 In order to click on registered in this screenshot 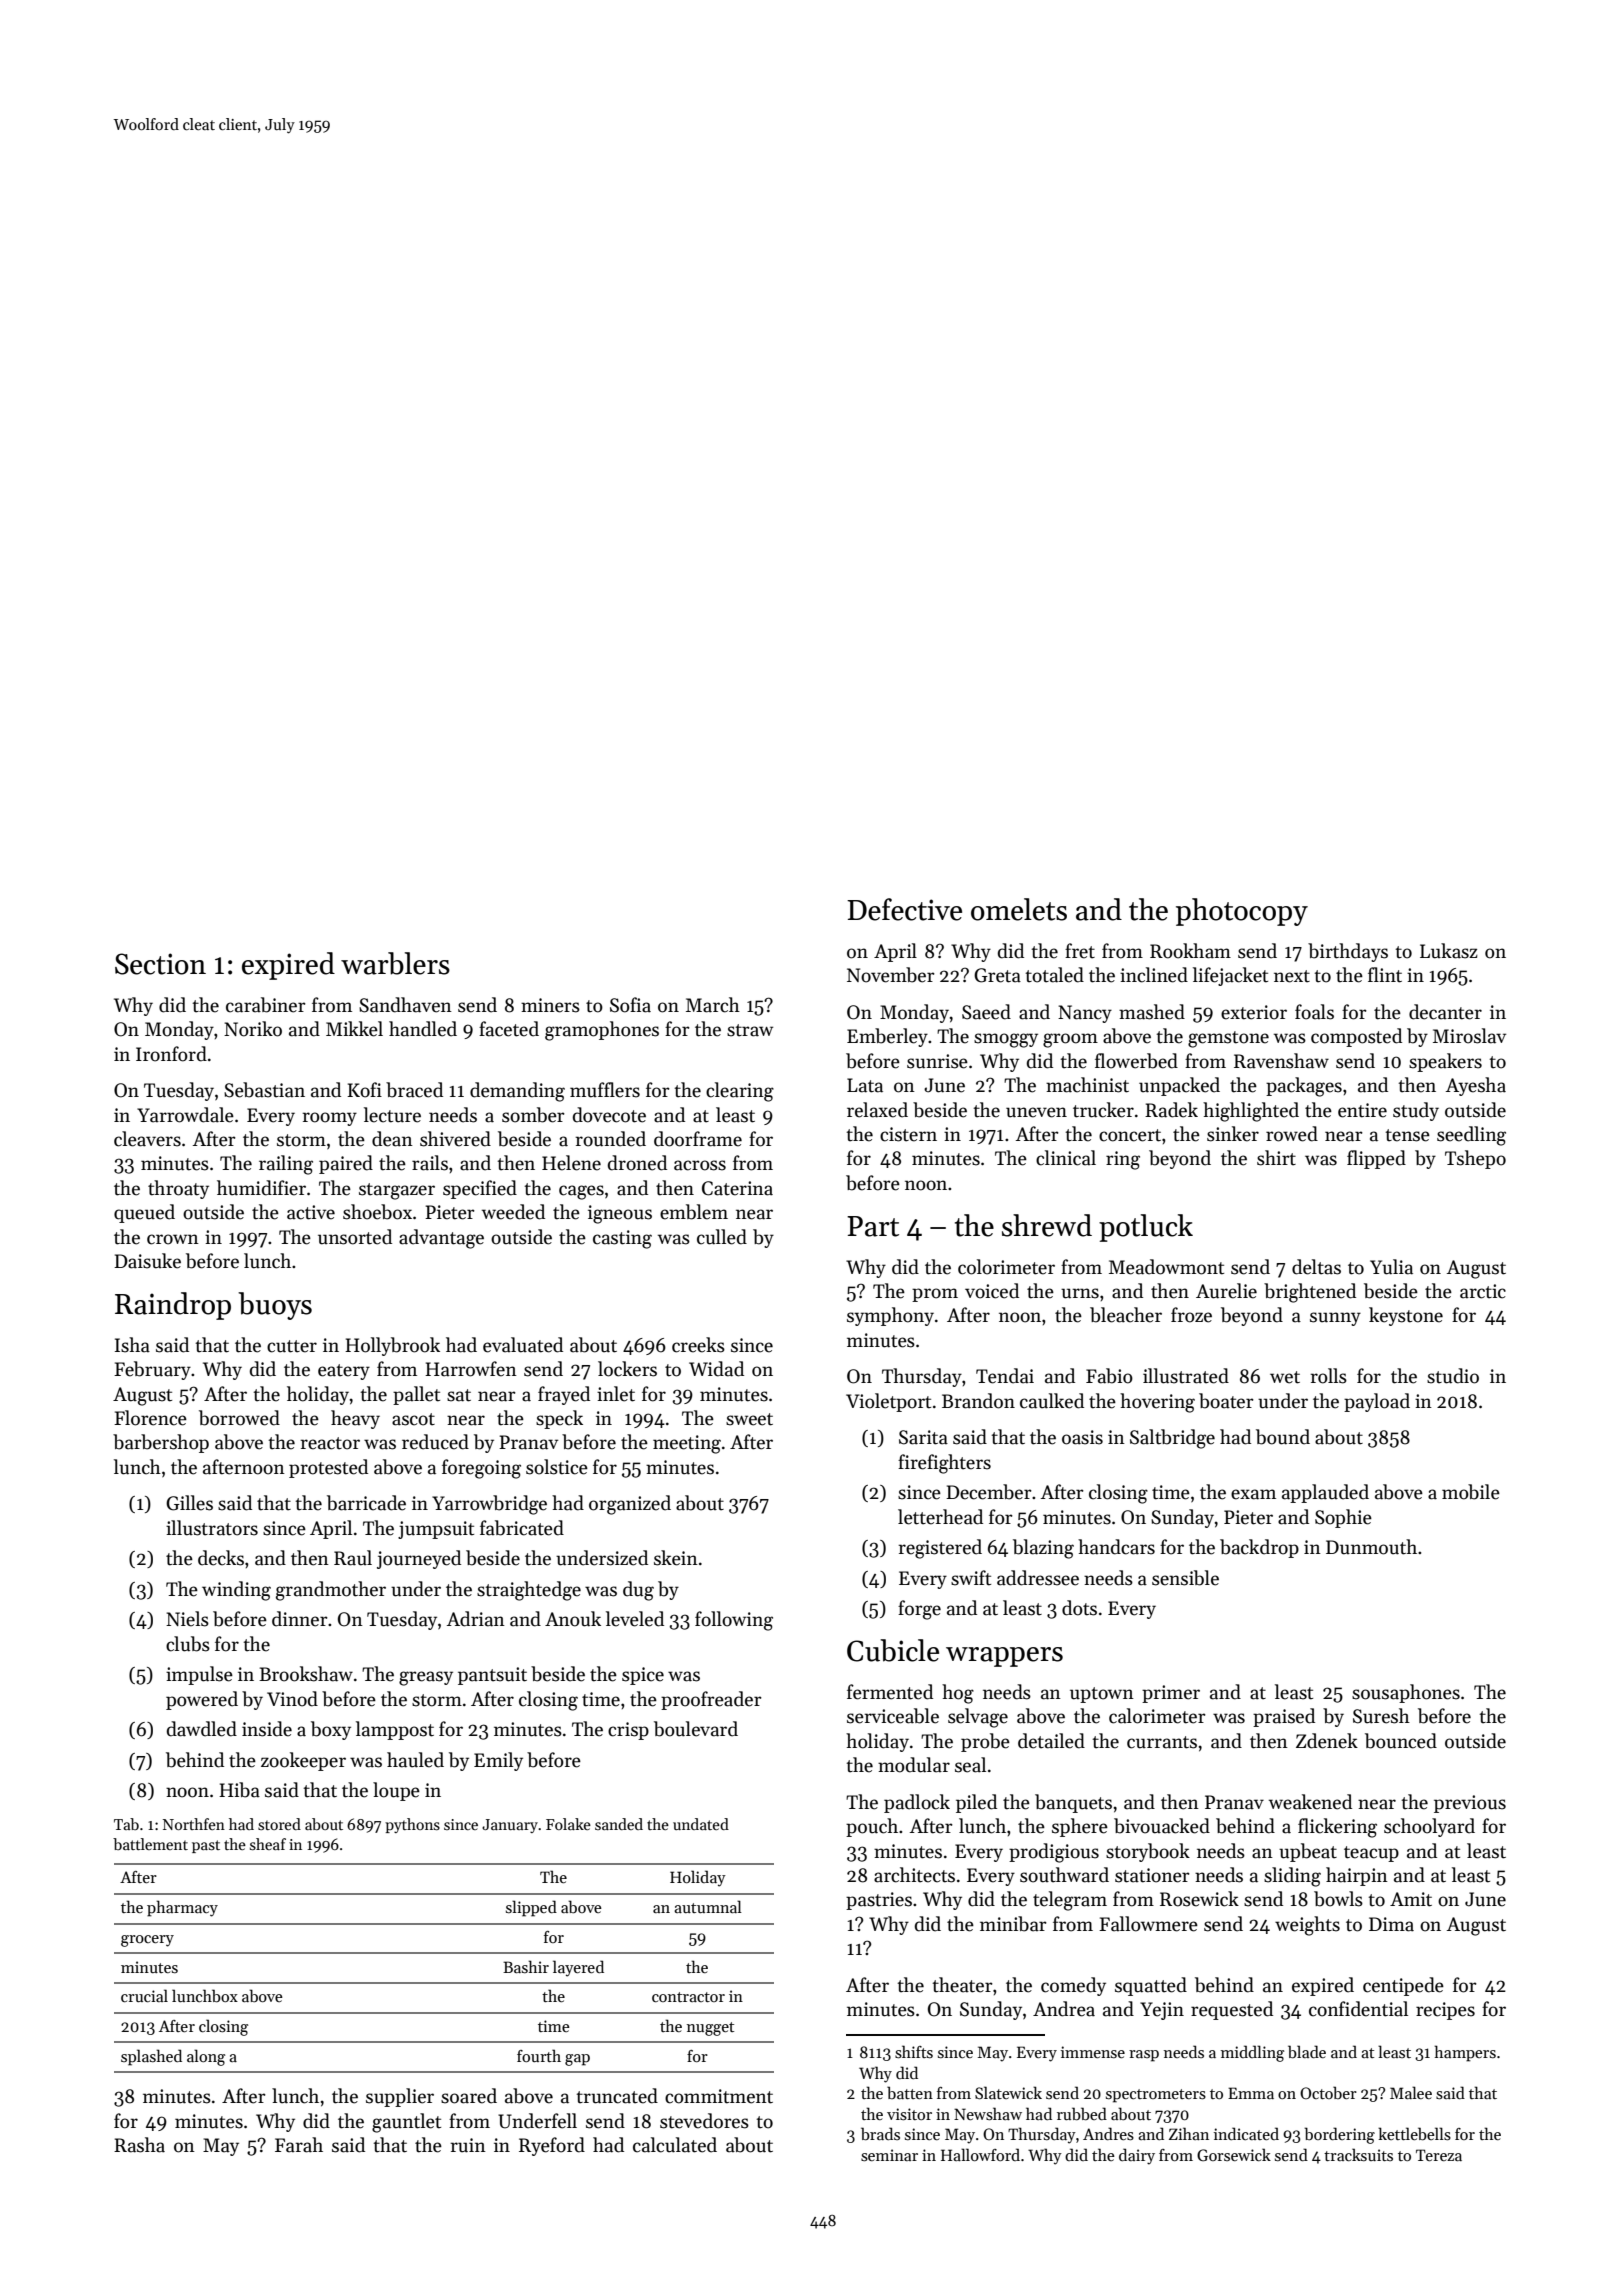, I will do `click(940, 1549)`.
